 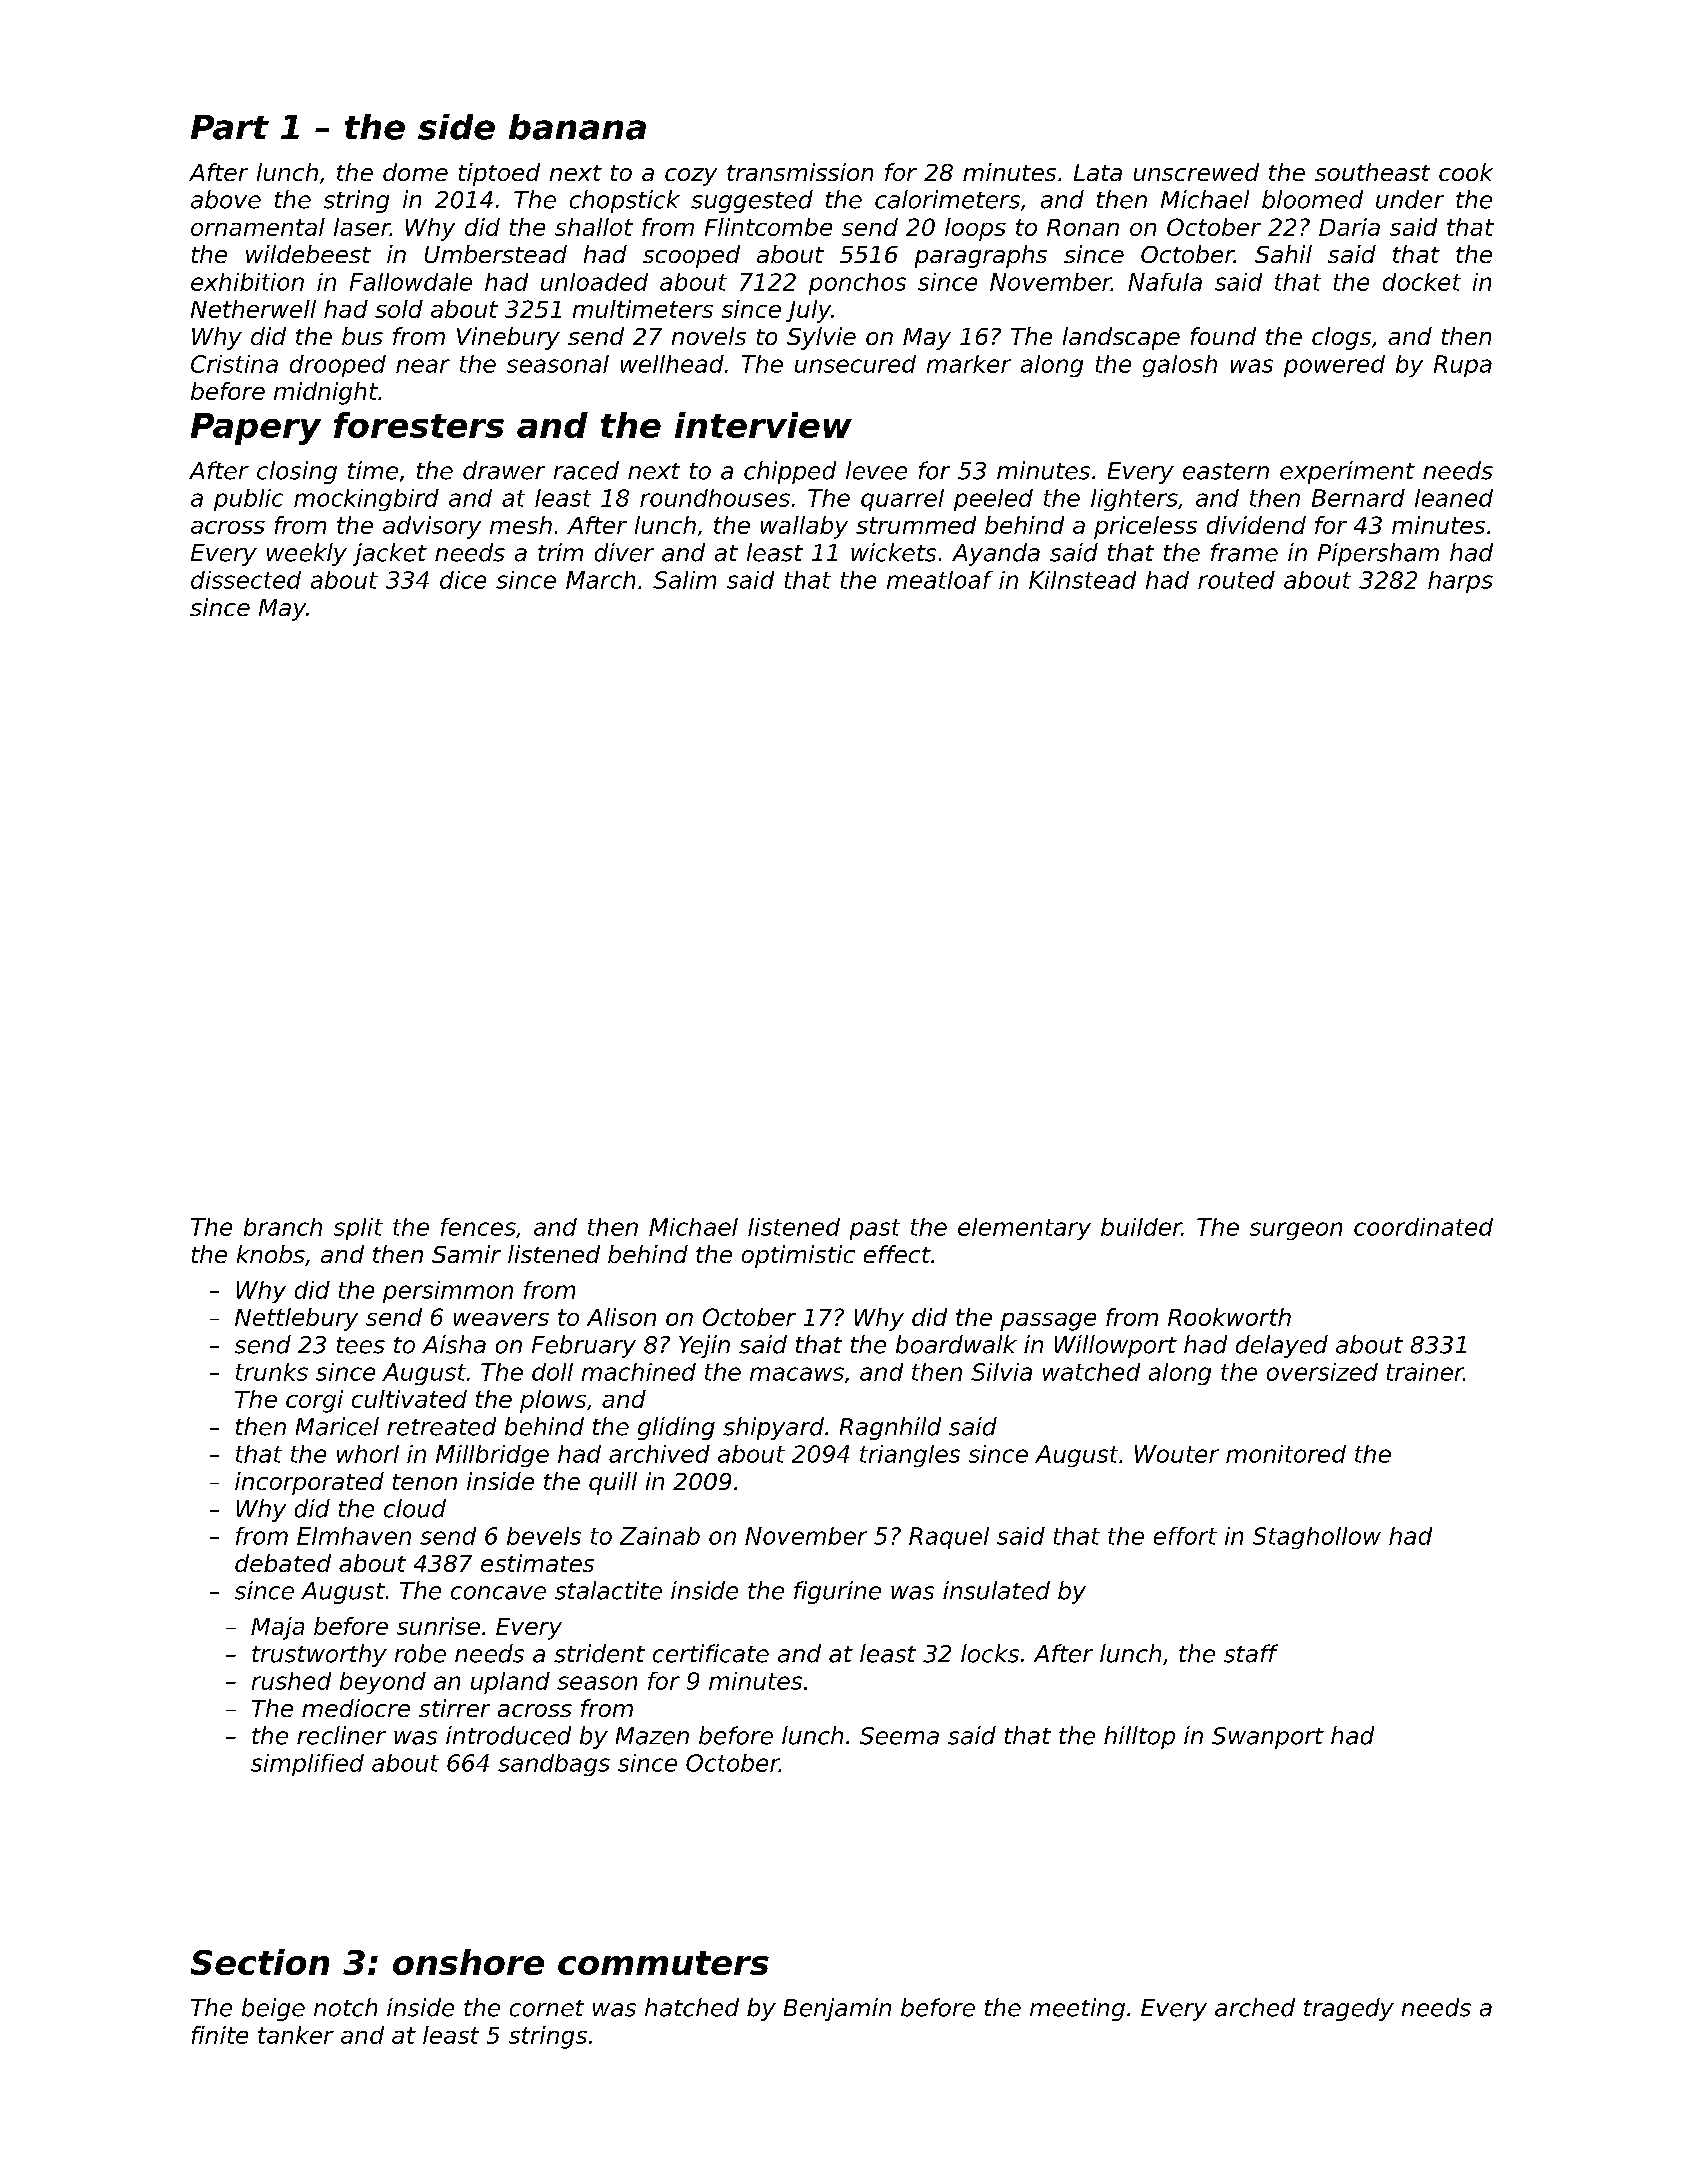 I want to click on diver, so click(x=624, y=552).
